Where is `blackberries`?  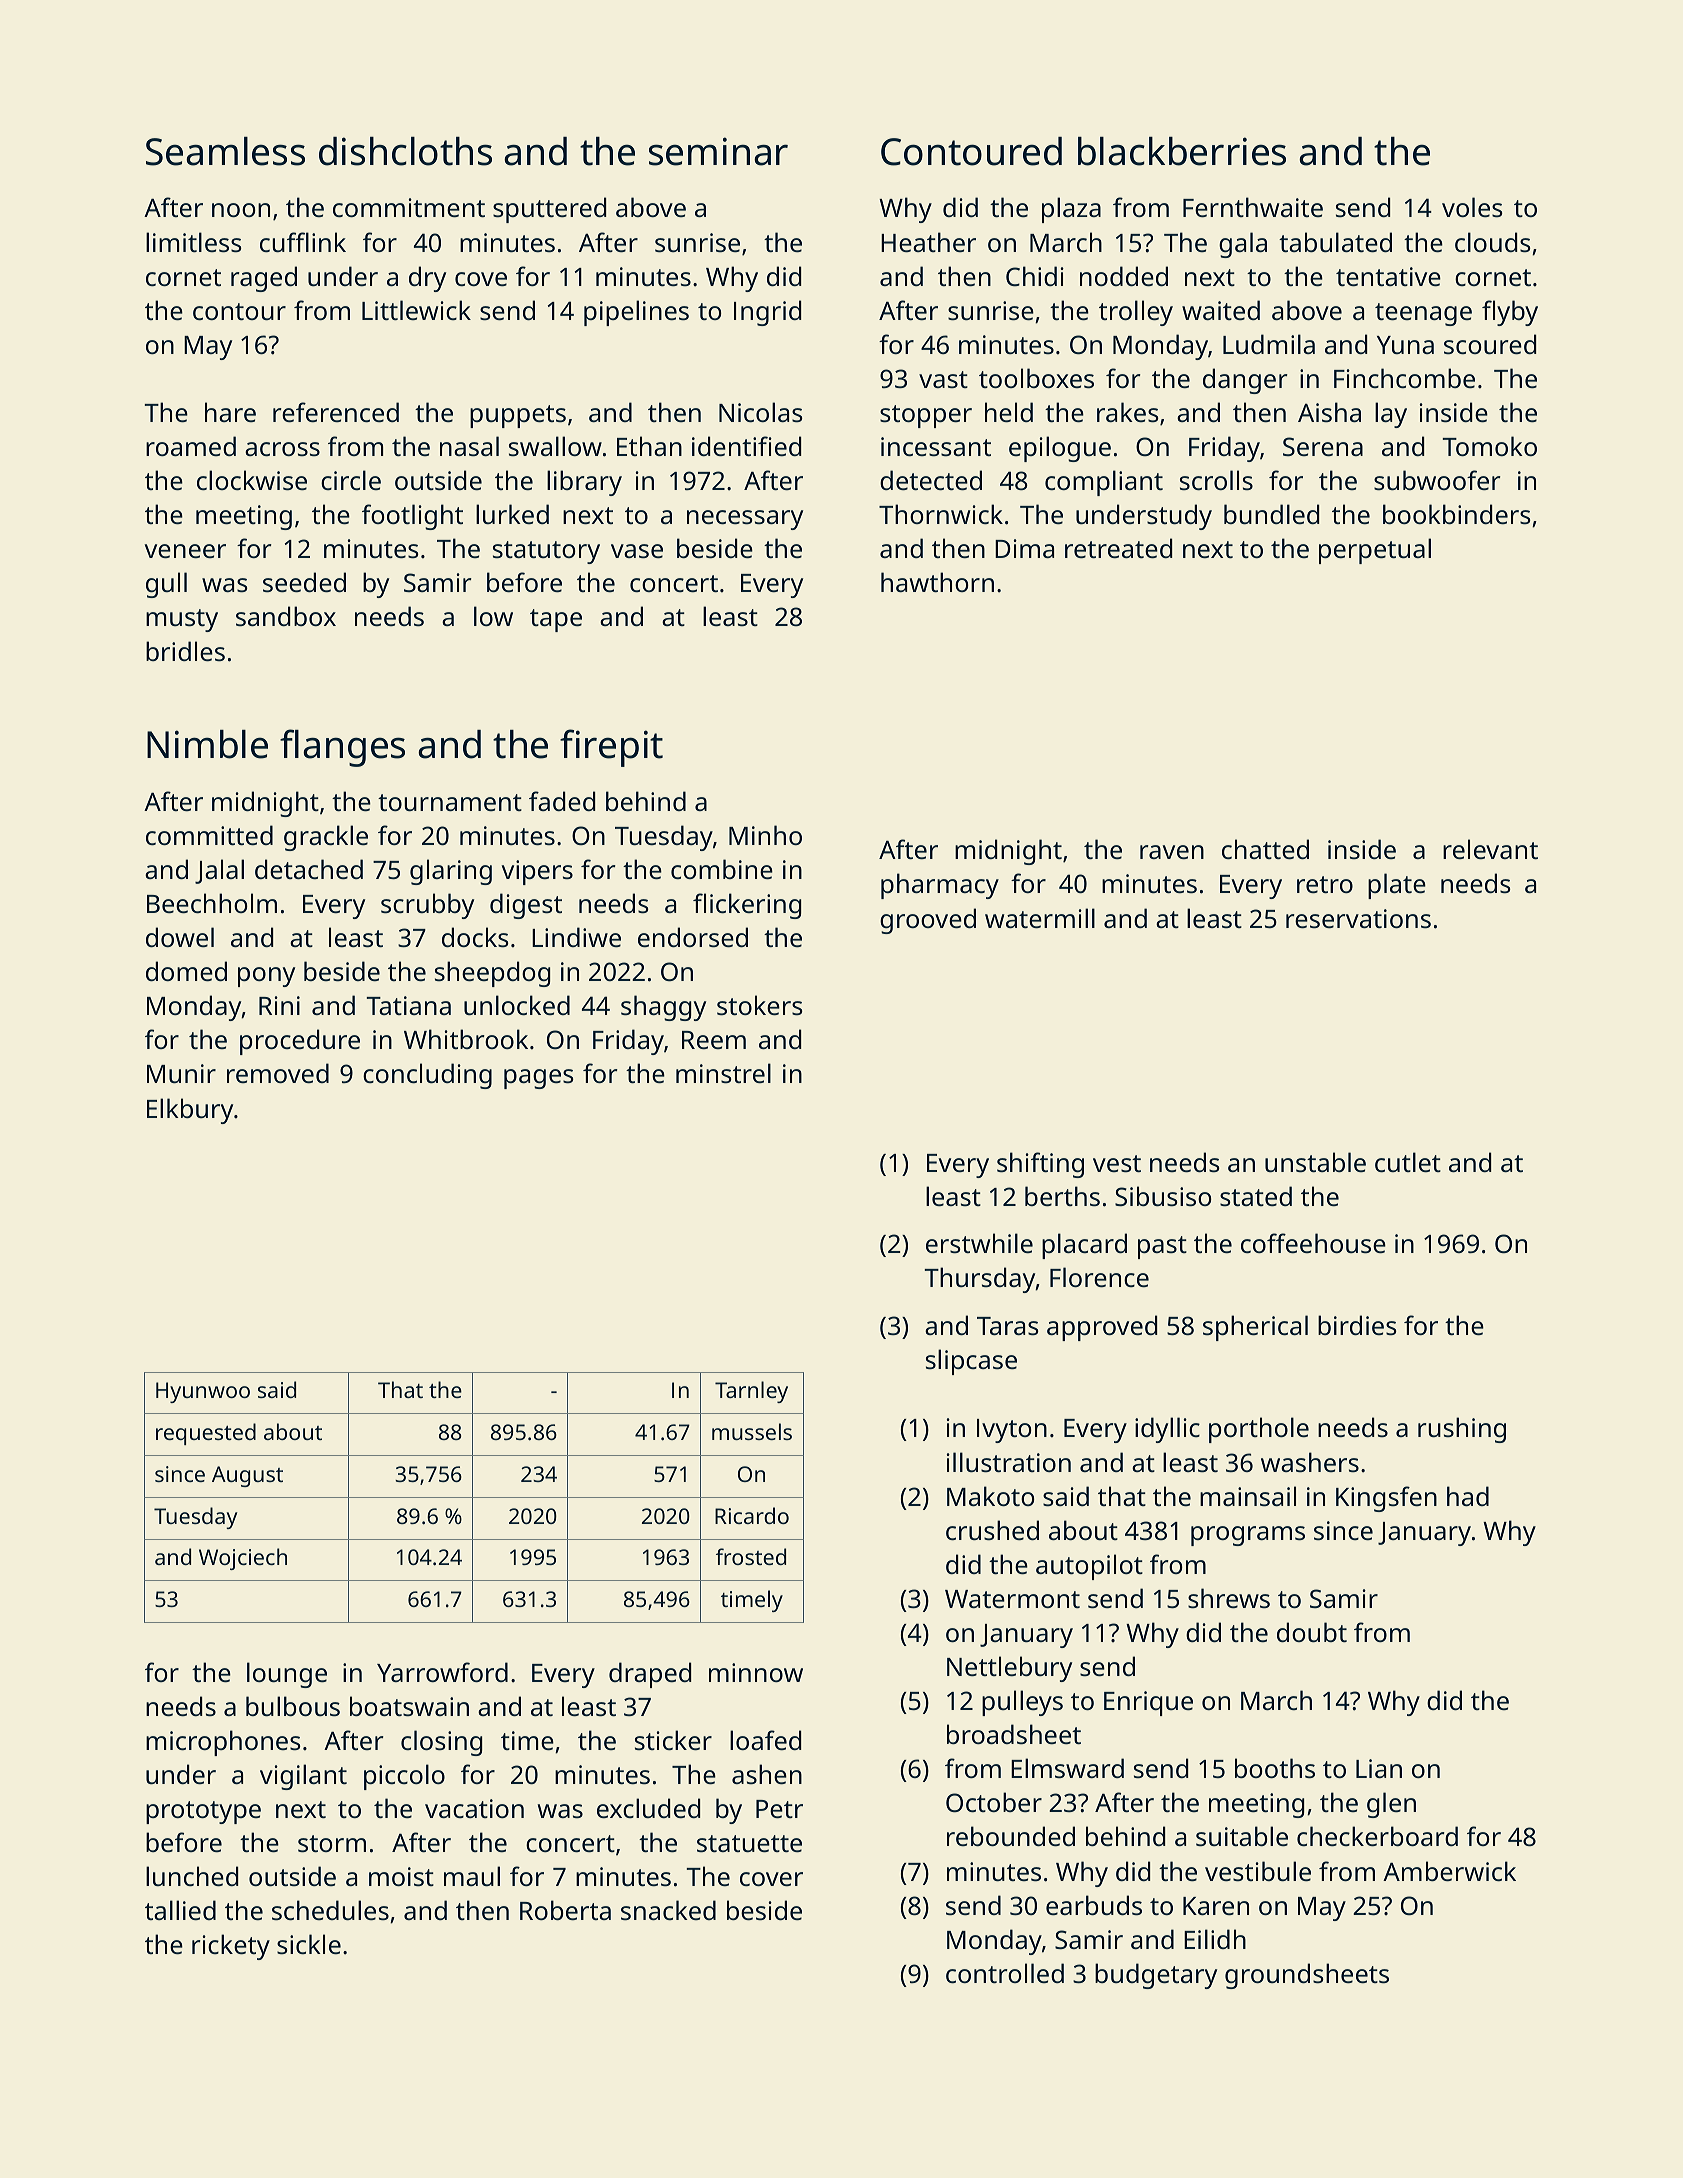
blackberries is located at coordinates (1182, 151).
